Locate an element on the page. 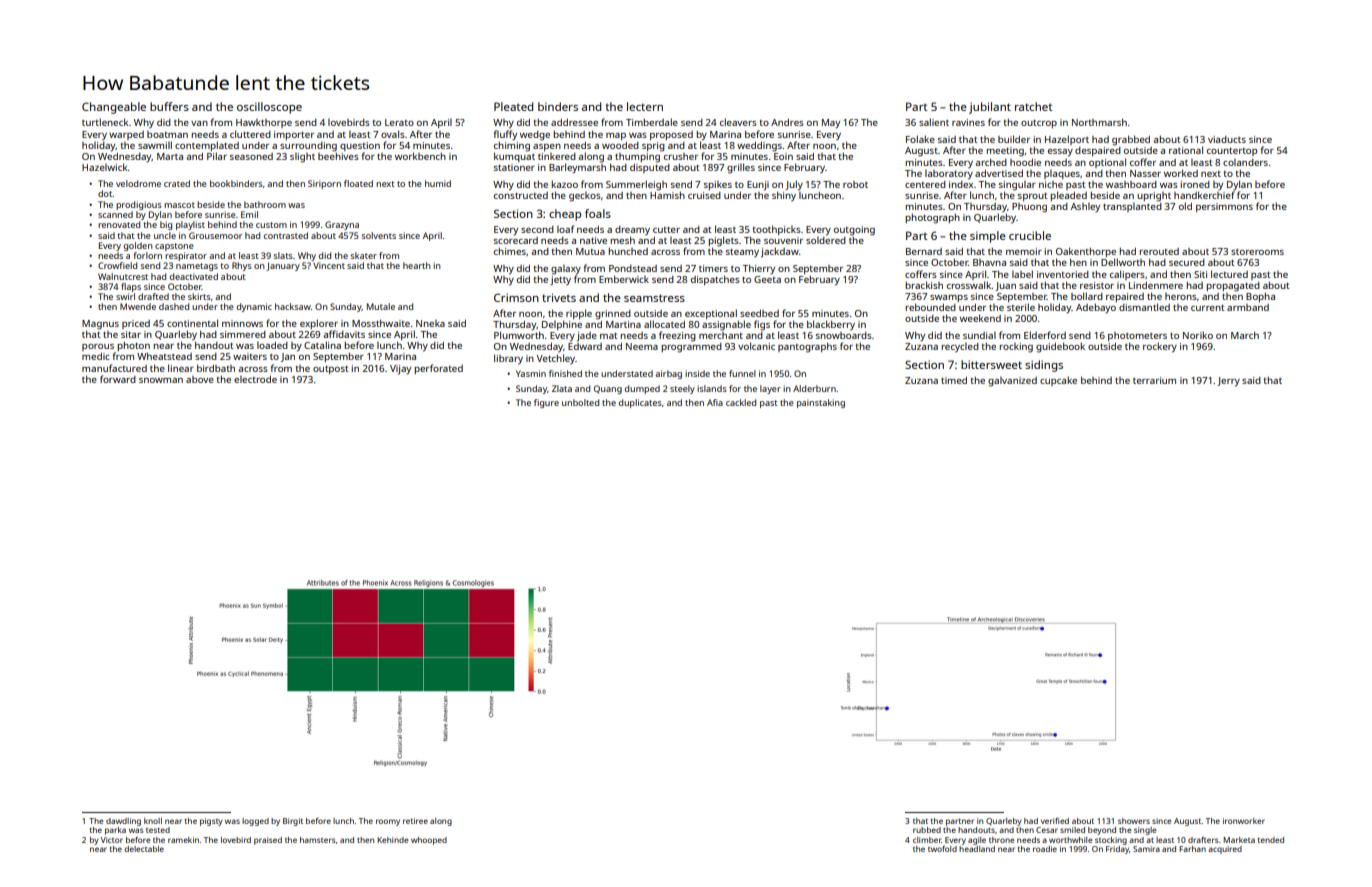 The width and height of the page is (1372, 887). galvanized is located at coordinates (1012, 381).
